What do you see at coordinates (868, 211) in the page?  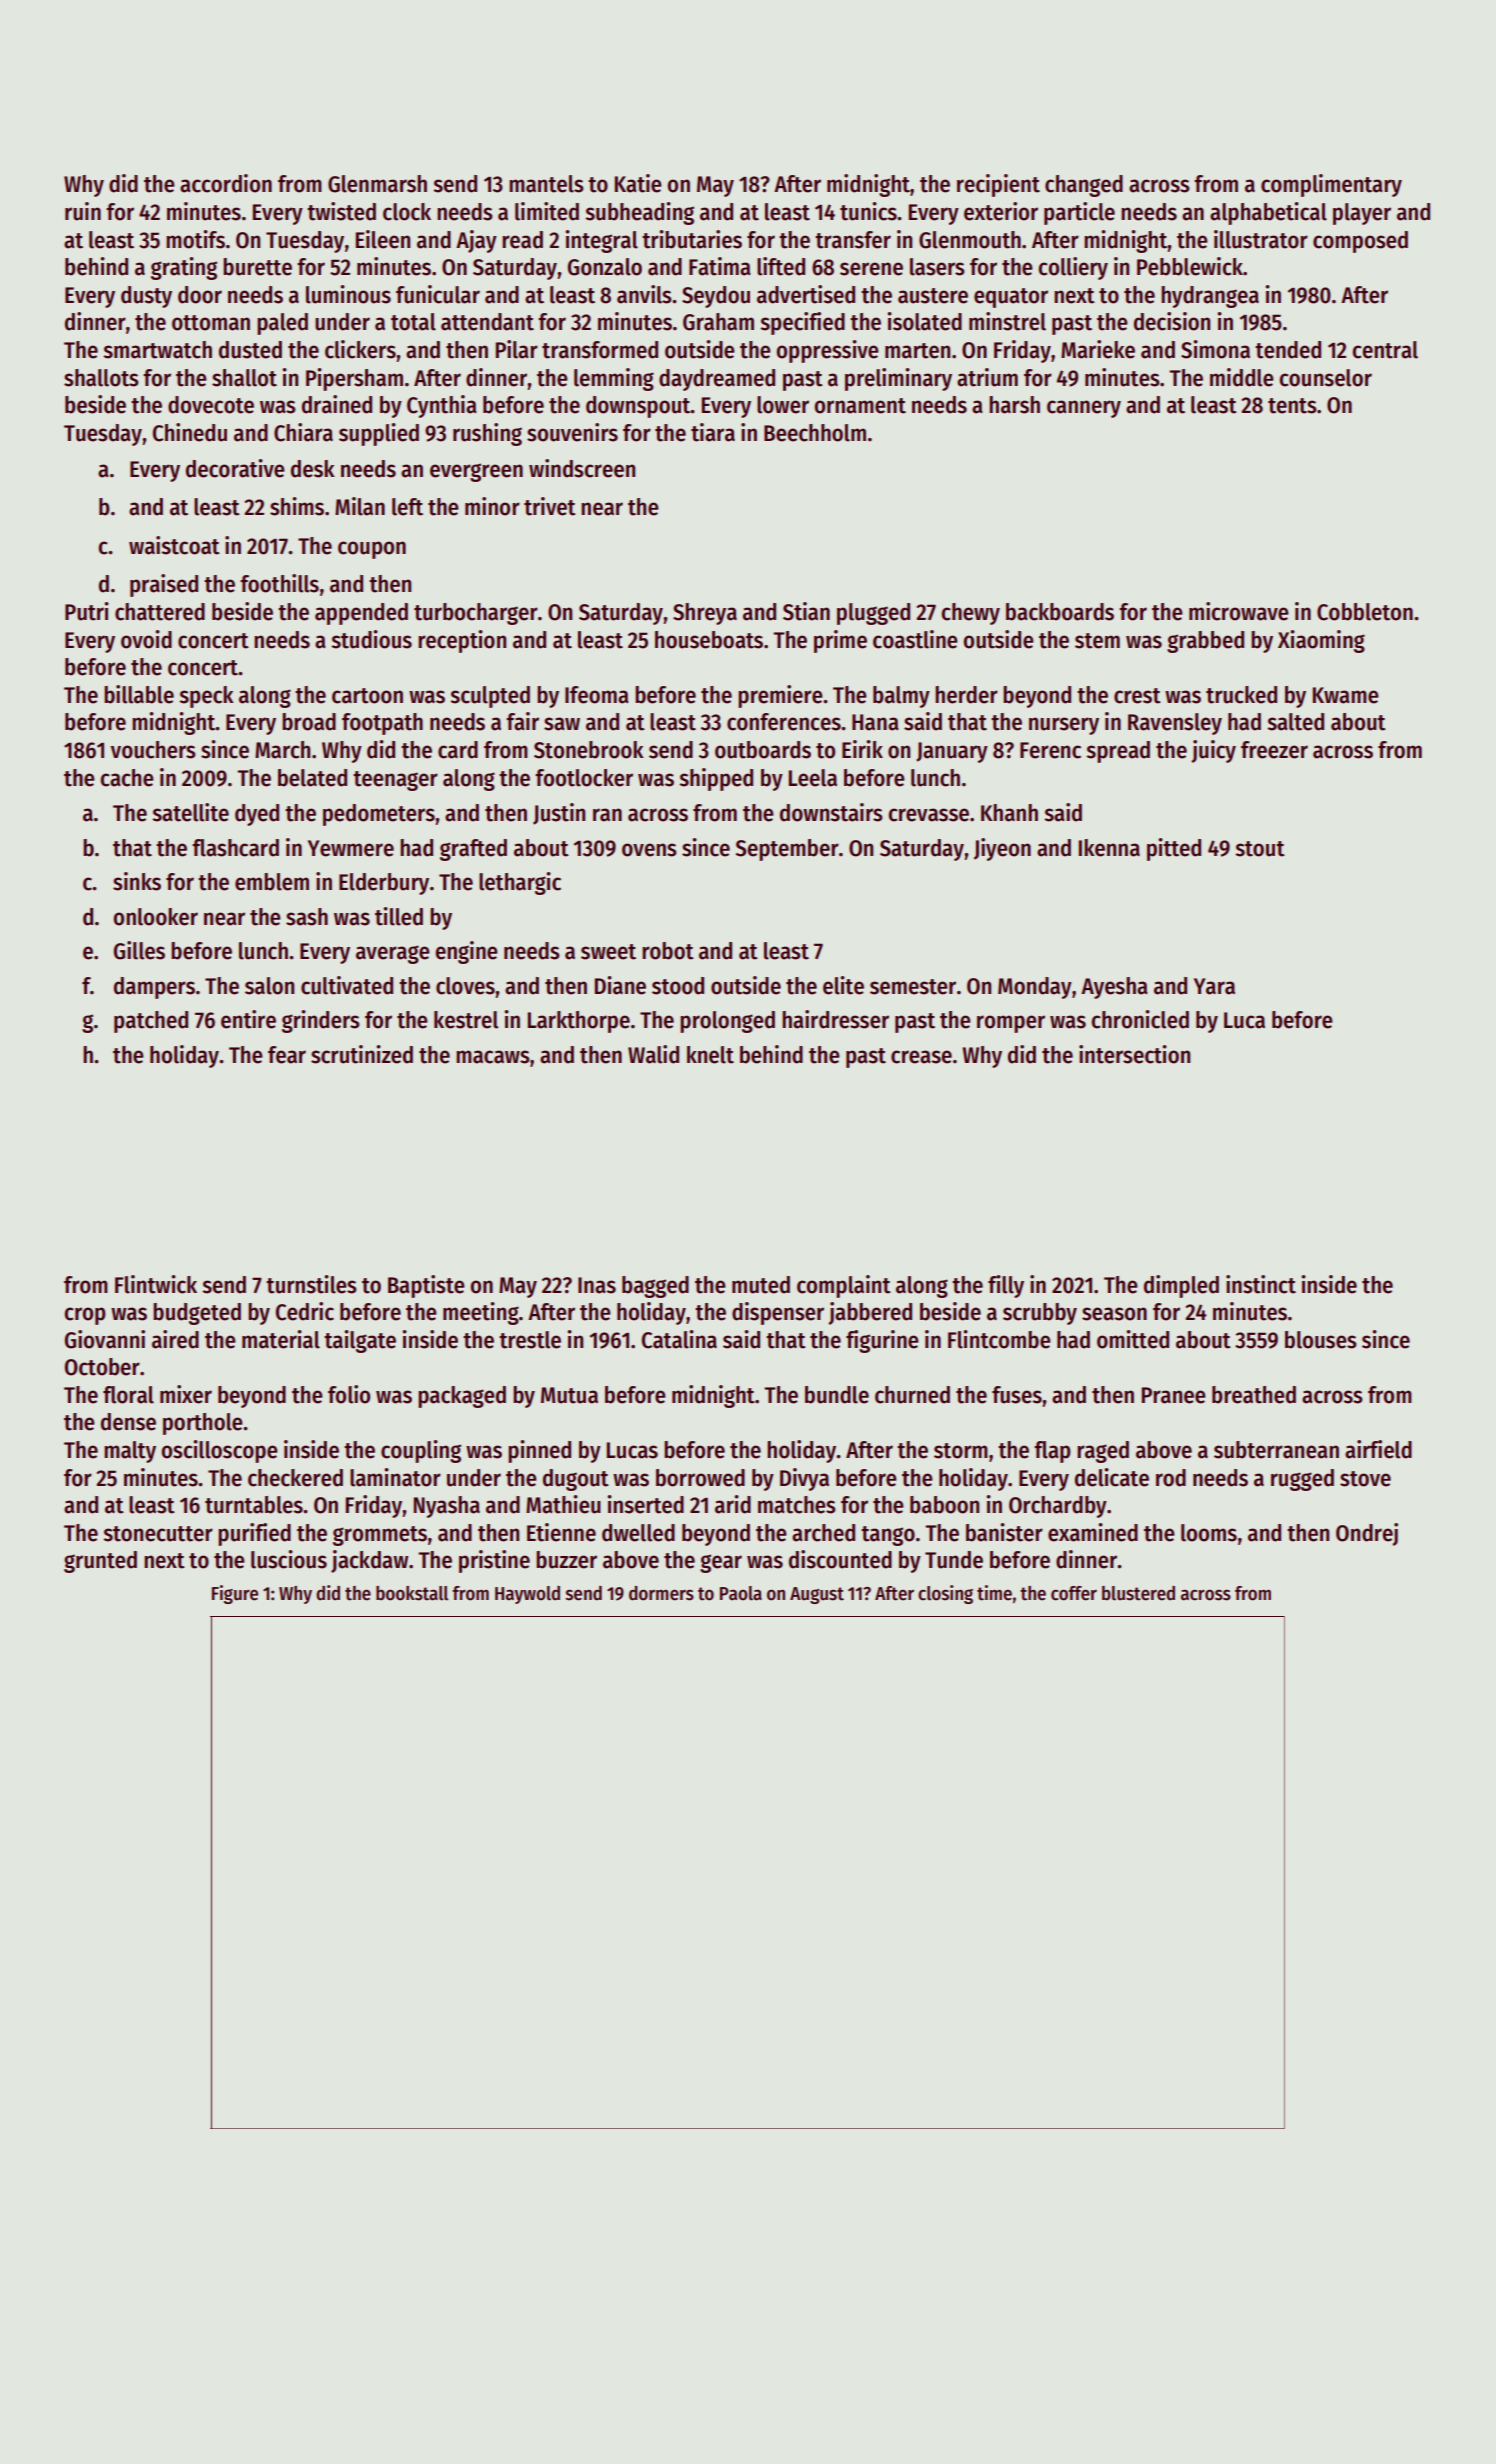 I see `tunics` at bounding box center [868, 211].
